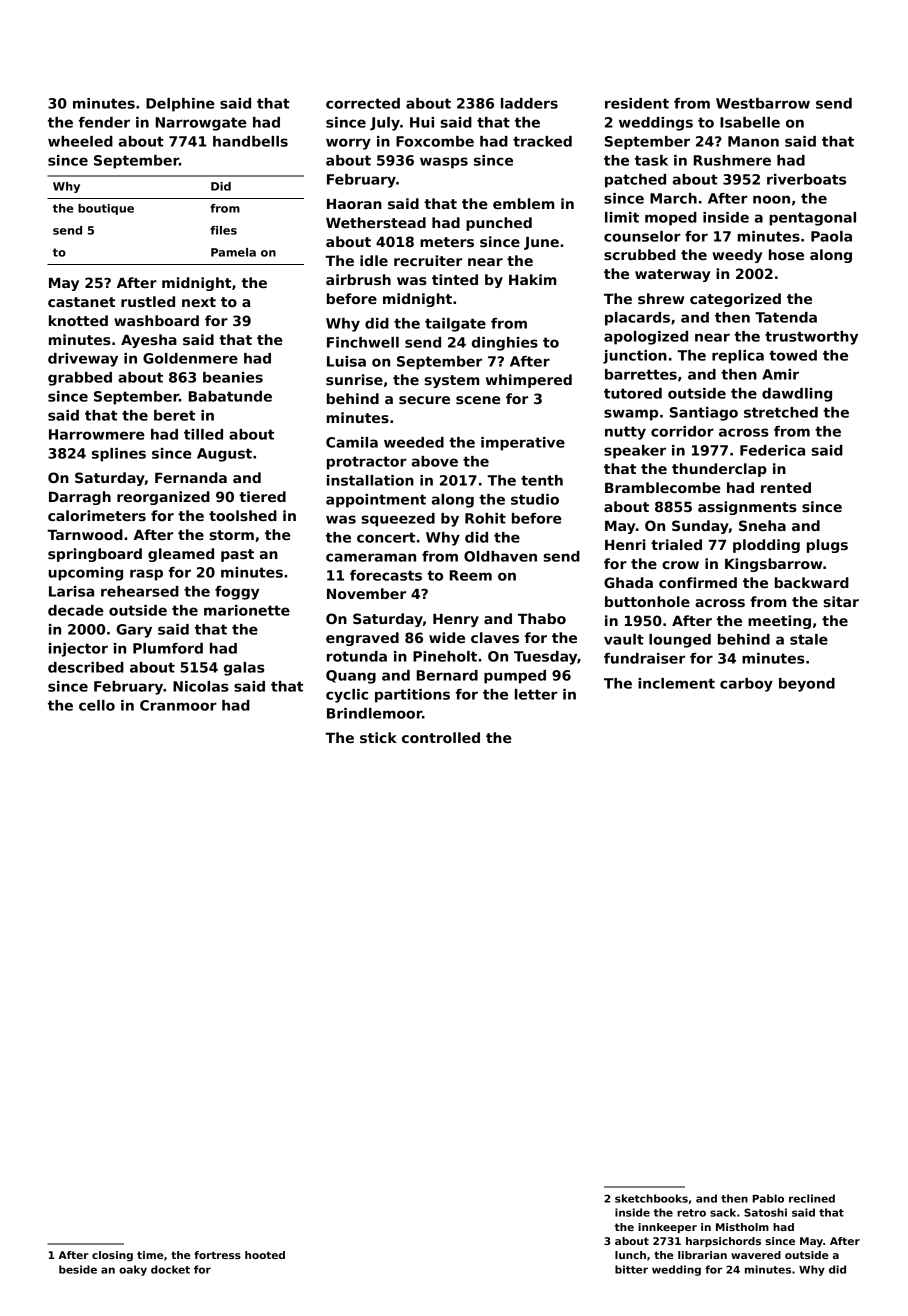 The width and height of the page is (908, 1316). I want to click on Delphine, so click(180, 105).
